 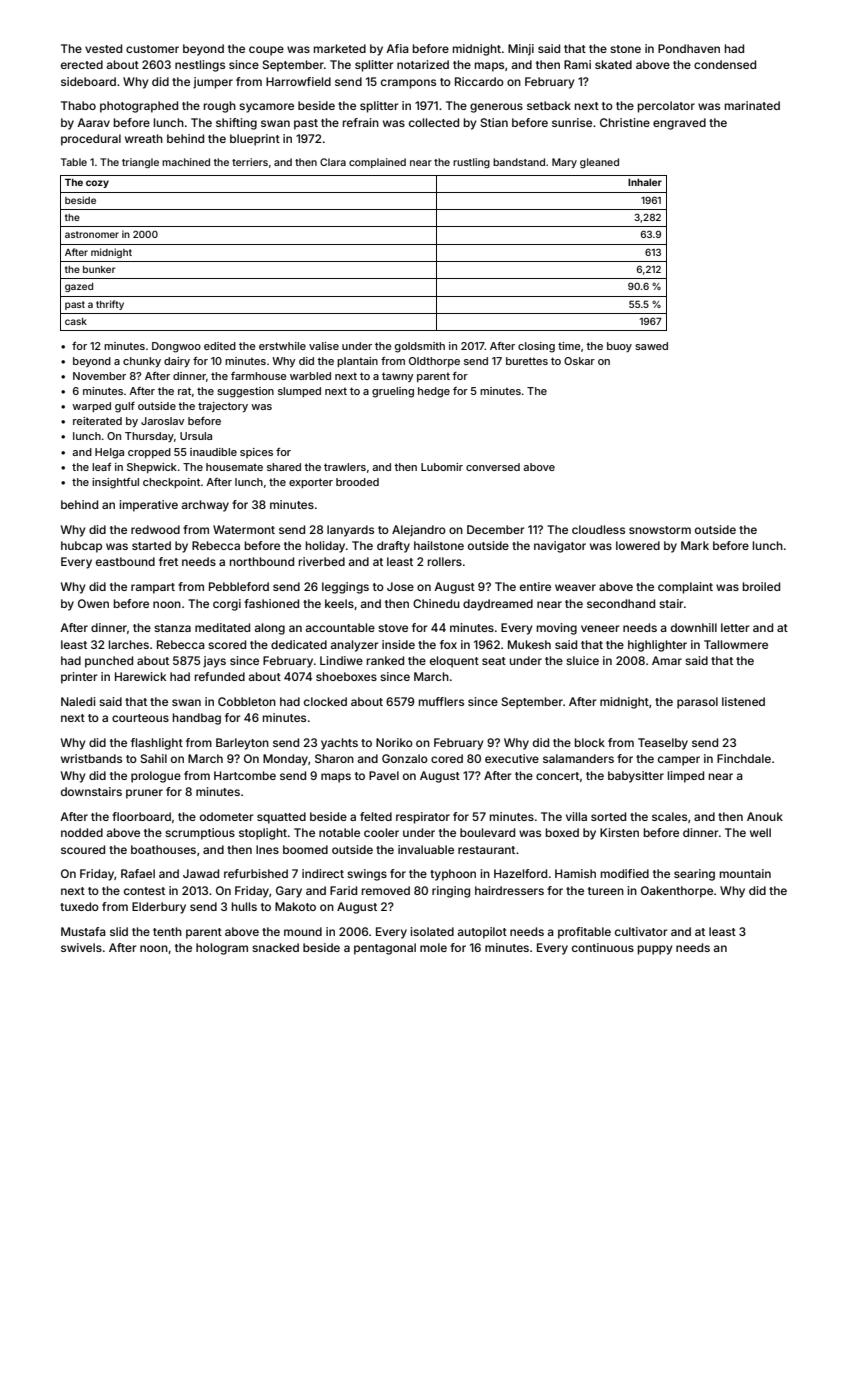 I want to click on snowstorm, so click(x=660, y=530).
